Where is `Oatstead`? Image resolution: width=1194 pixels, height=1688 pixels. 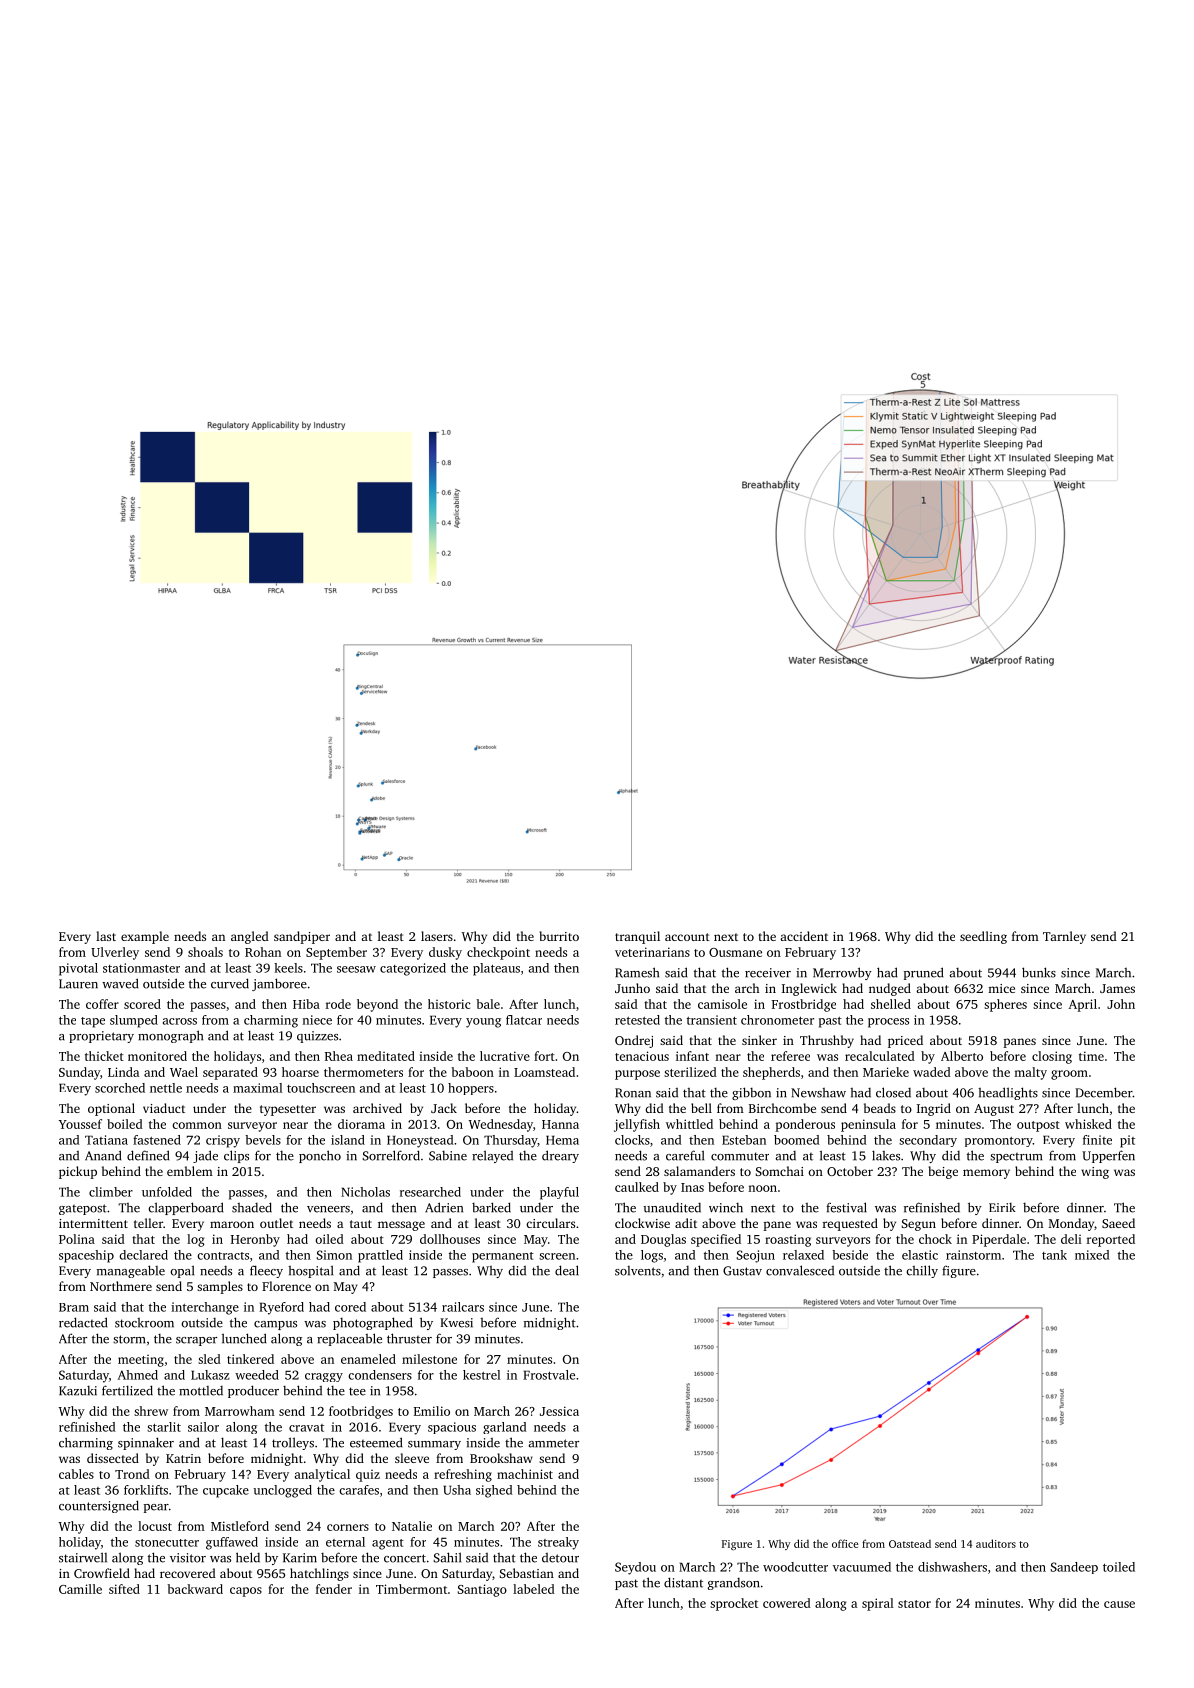 Oatstead is located at coordinates (910, 1544).
